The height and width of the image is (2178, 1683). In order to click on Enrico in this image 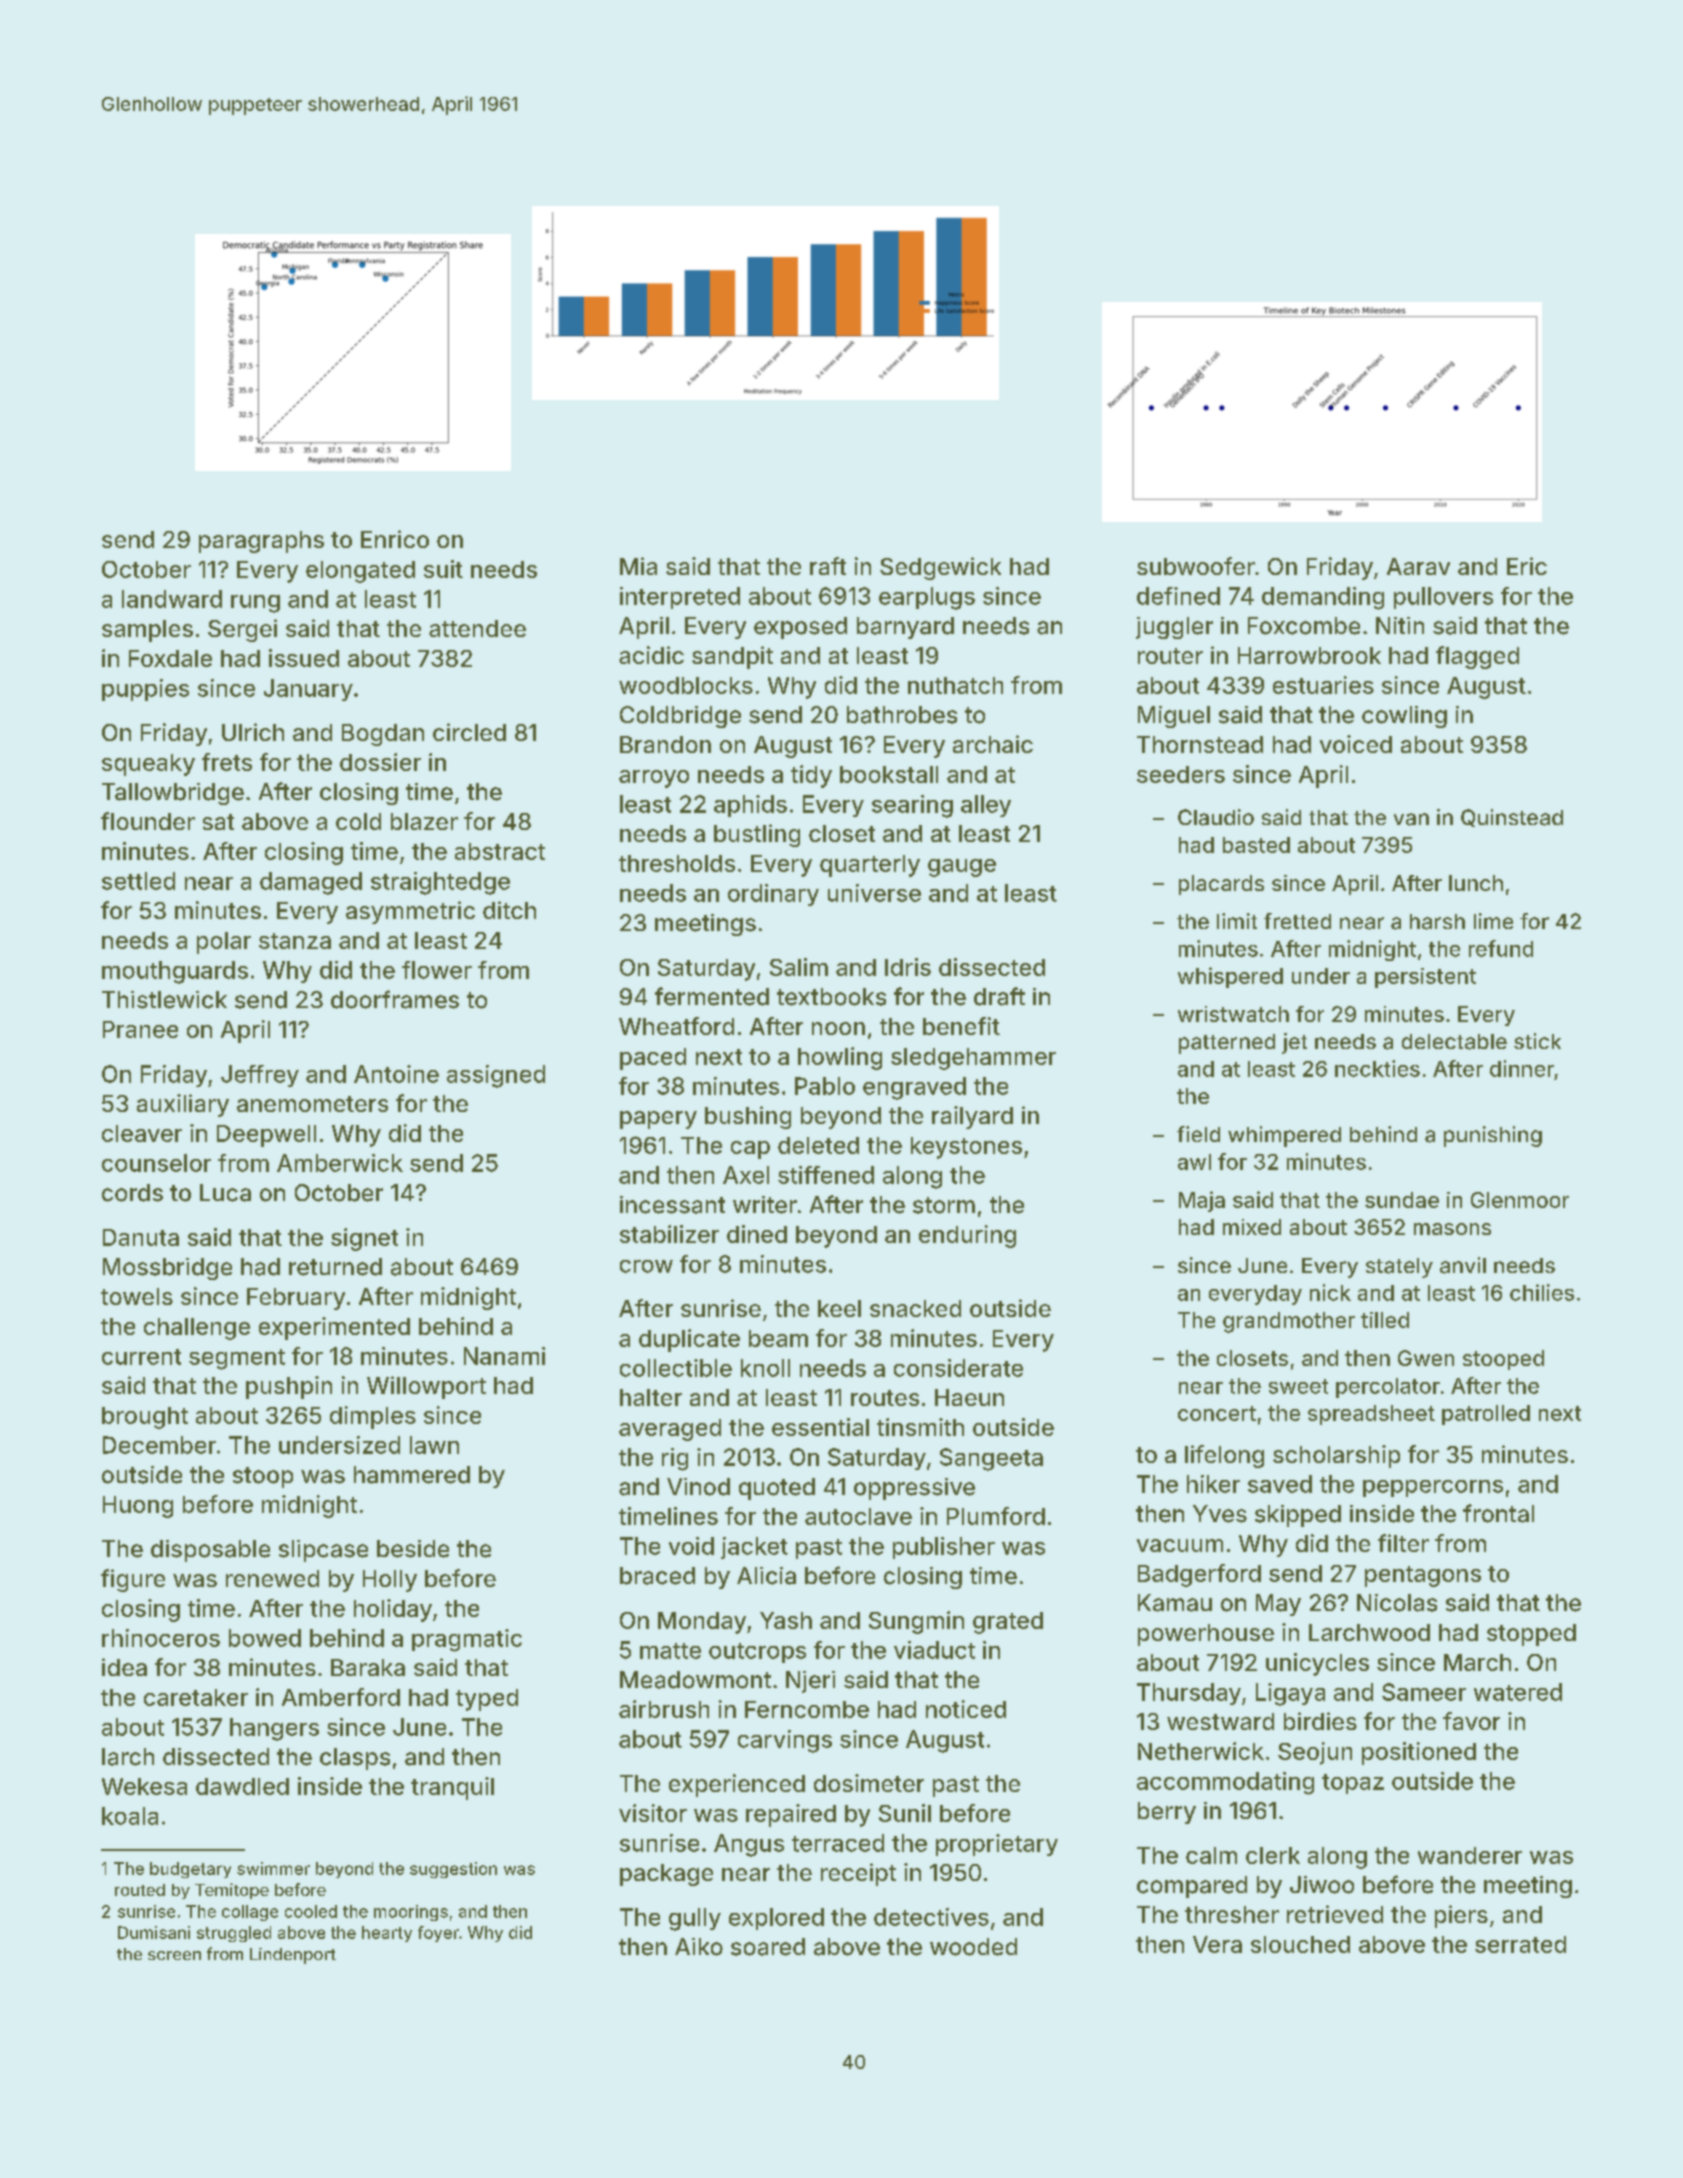, I will do `click(395, 539)`.
